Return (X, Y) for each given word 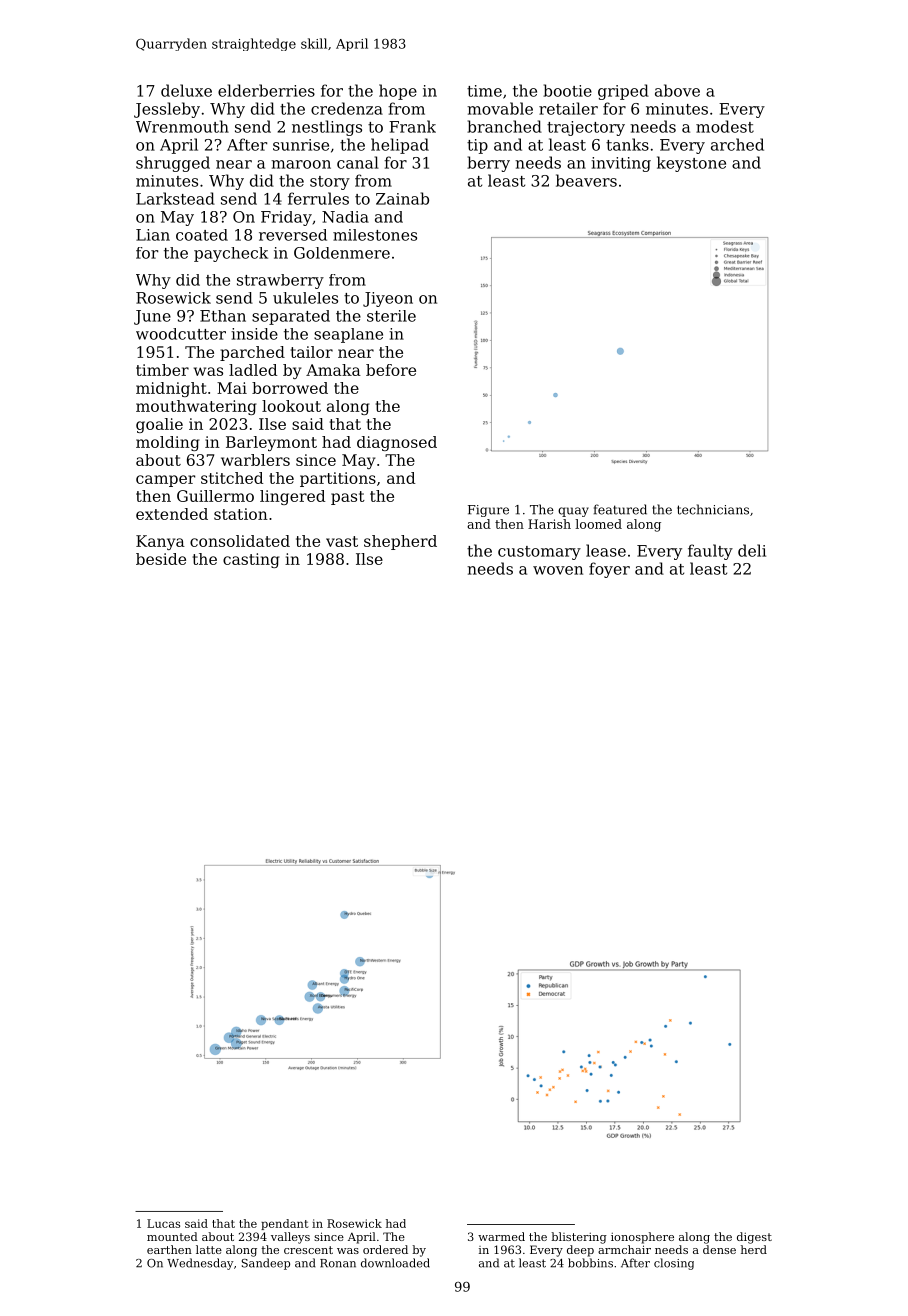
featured (620, 509)
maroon (301, 164)
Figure (488, 511)
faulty (710, 552)
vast (342, 541)
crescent (308, 1250)
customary (539, 553)
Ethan (223, 316)
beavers (586, 180)
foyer (609, 570)
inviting (621, 164)
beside (161, 559)
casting (251, 560)
